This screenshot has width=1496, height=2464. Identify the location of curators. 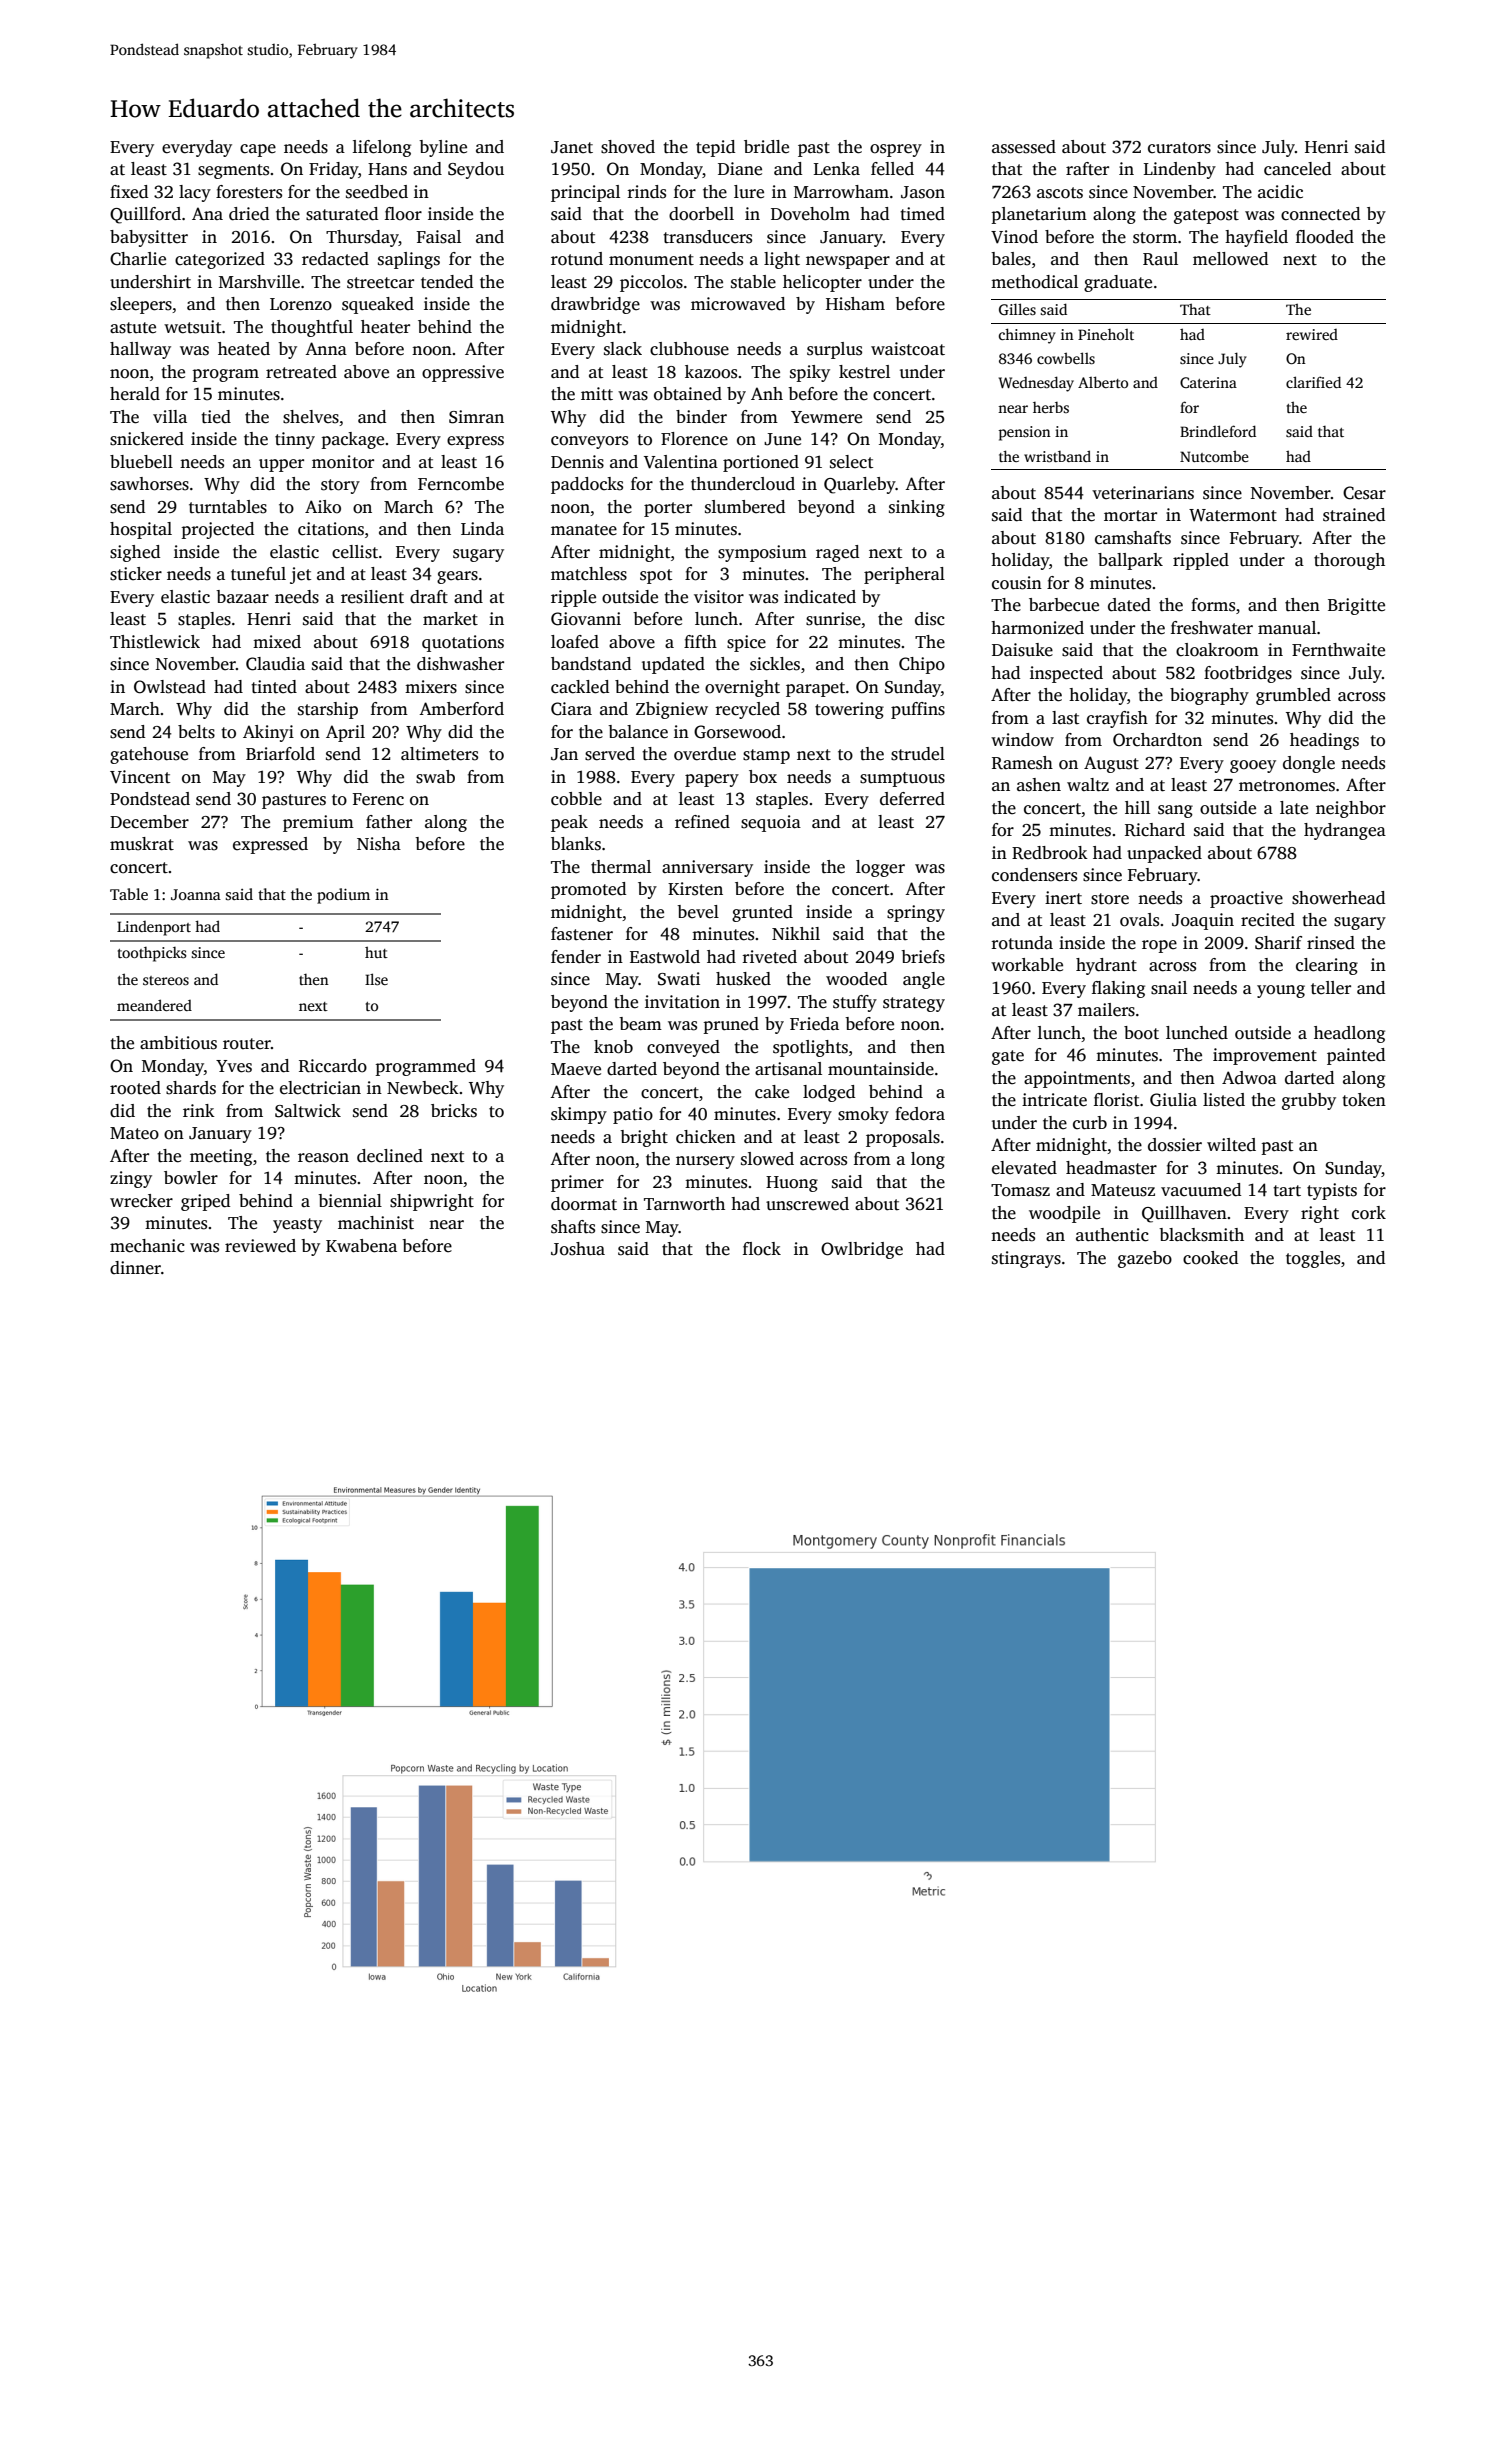
(1179, 148).
